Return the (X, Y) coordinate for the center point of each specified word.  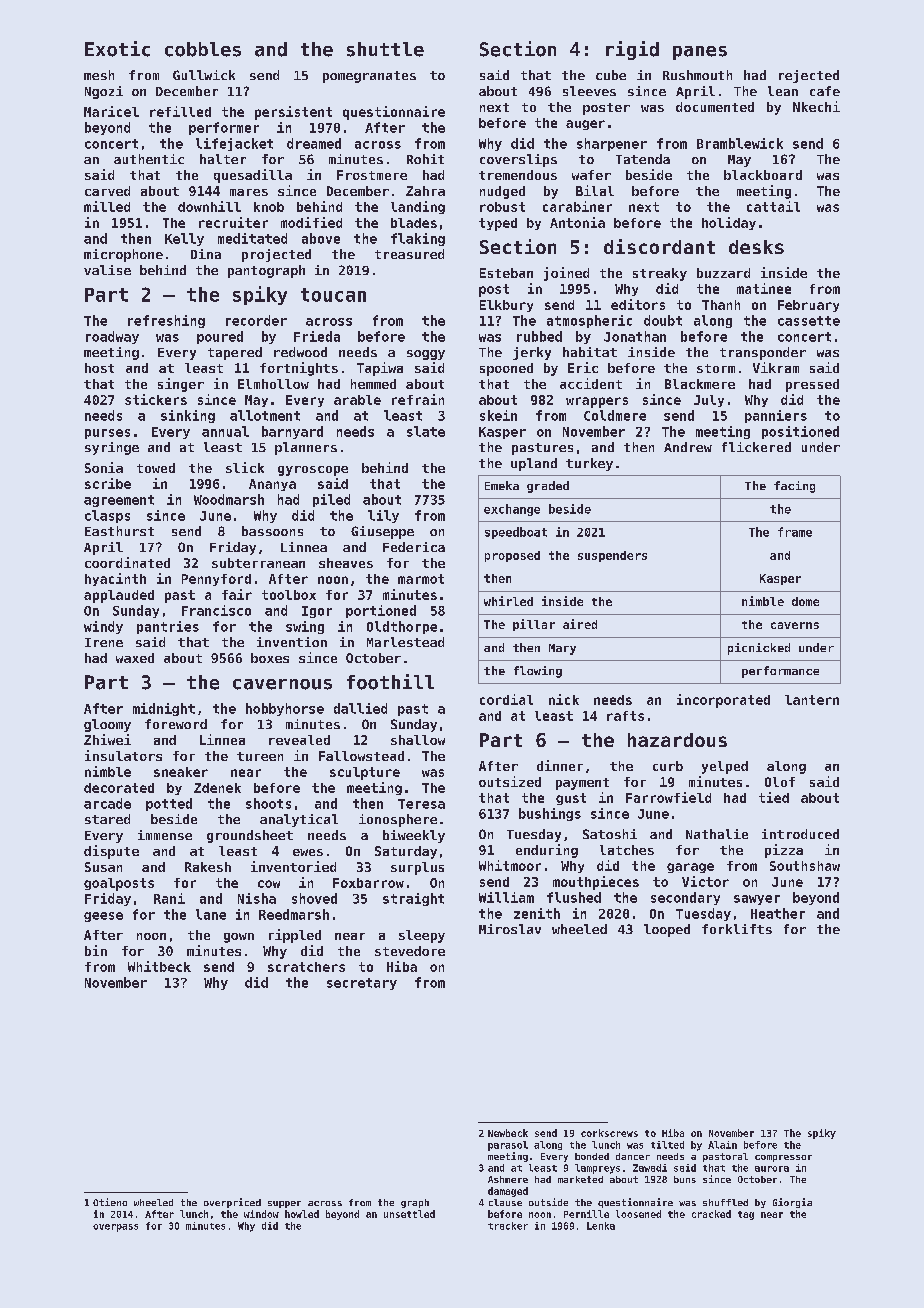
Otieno (110, 1202)
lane (211, 914)
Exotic (117, 49)
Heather (778, 913)
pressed (812, 385)
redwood (300, 352)
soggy (426, 355)
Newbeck (508, 1133)
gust (571, 799)
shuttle (385, 49)
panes (700, 53)
